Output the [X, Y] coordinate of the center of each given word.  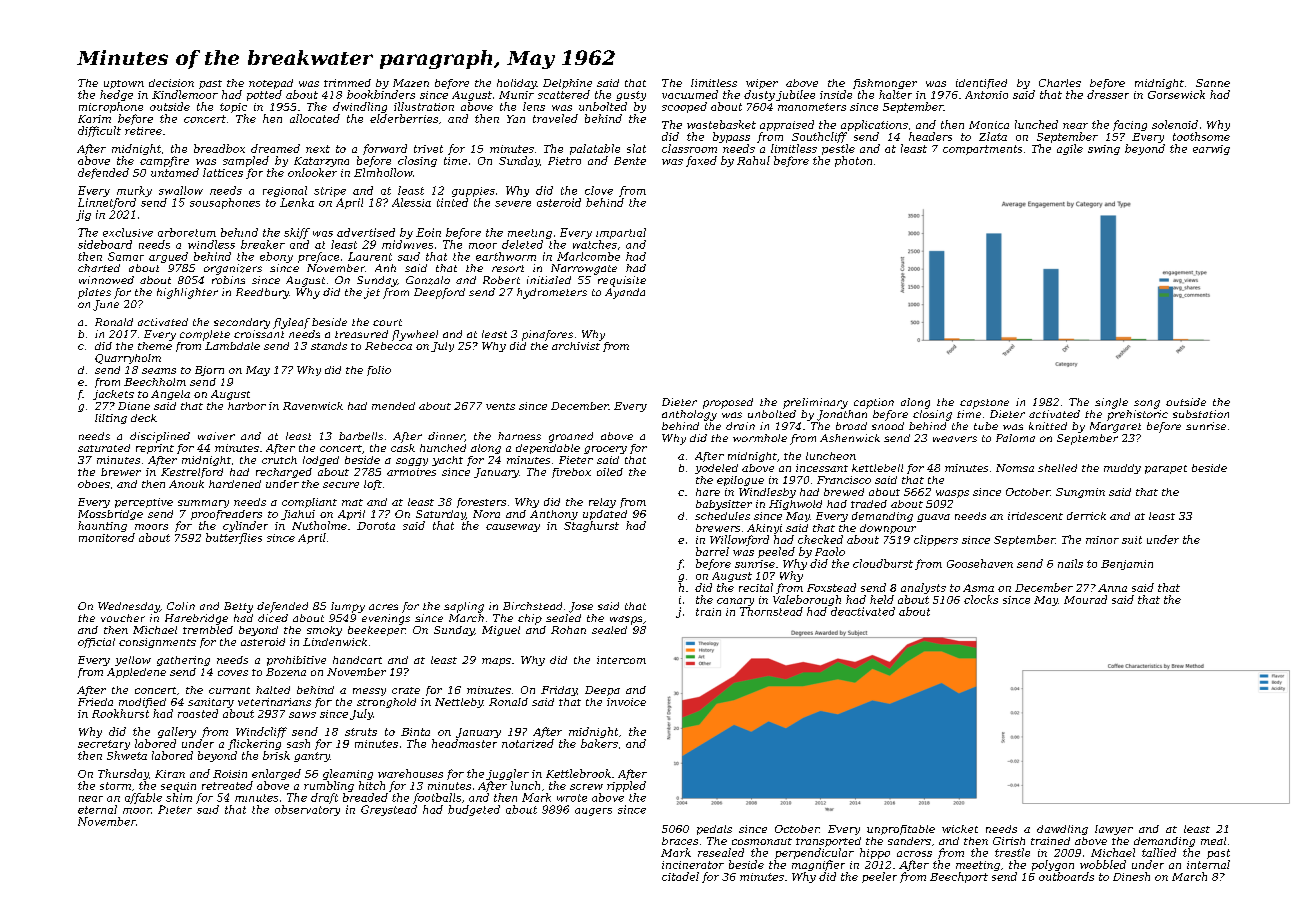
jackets [113, 395]
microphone [111, 107]
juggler [507, 774]
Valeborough [807, 600]
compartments [982, 150]
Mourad [1085, 599]
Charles [1060, 83]
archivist [576, 346]
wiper [762, 84]
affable [143, 798]
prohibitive [296, 661]
